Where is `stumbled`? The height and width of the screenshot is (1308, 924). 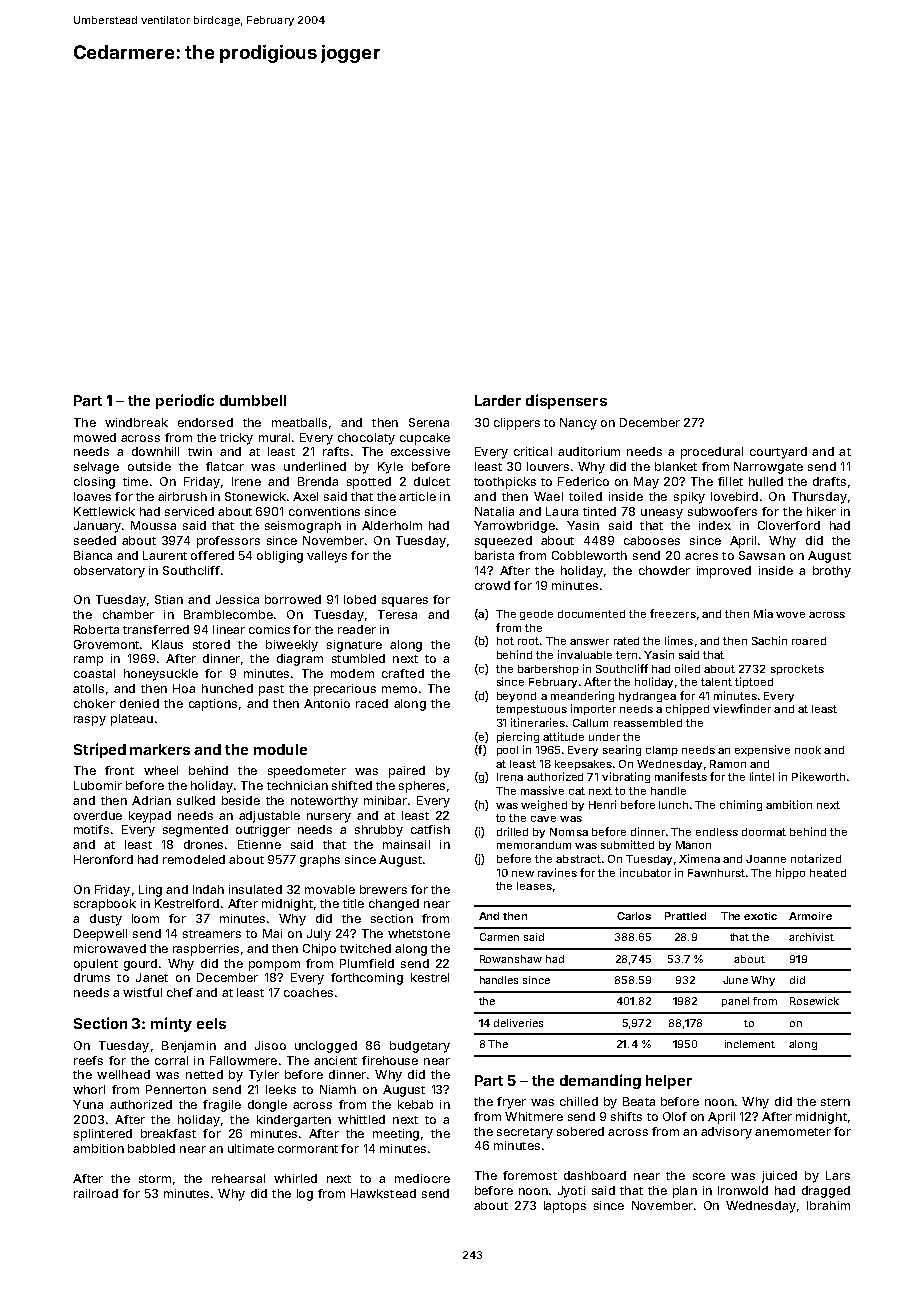
stumbled is located at coordinates (358, 658).
